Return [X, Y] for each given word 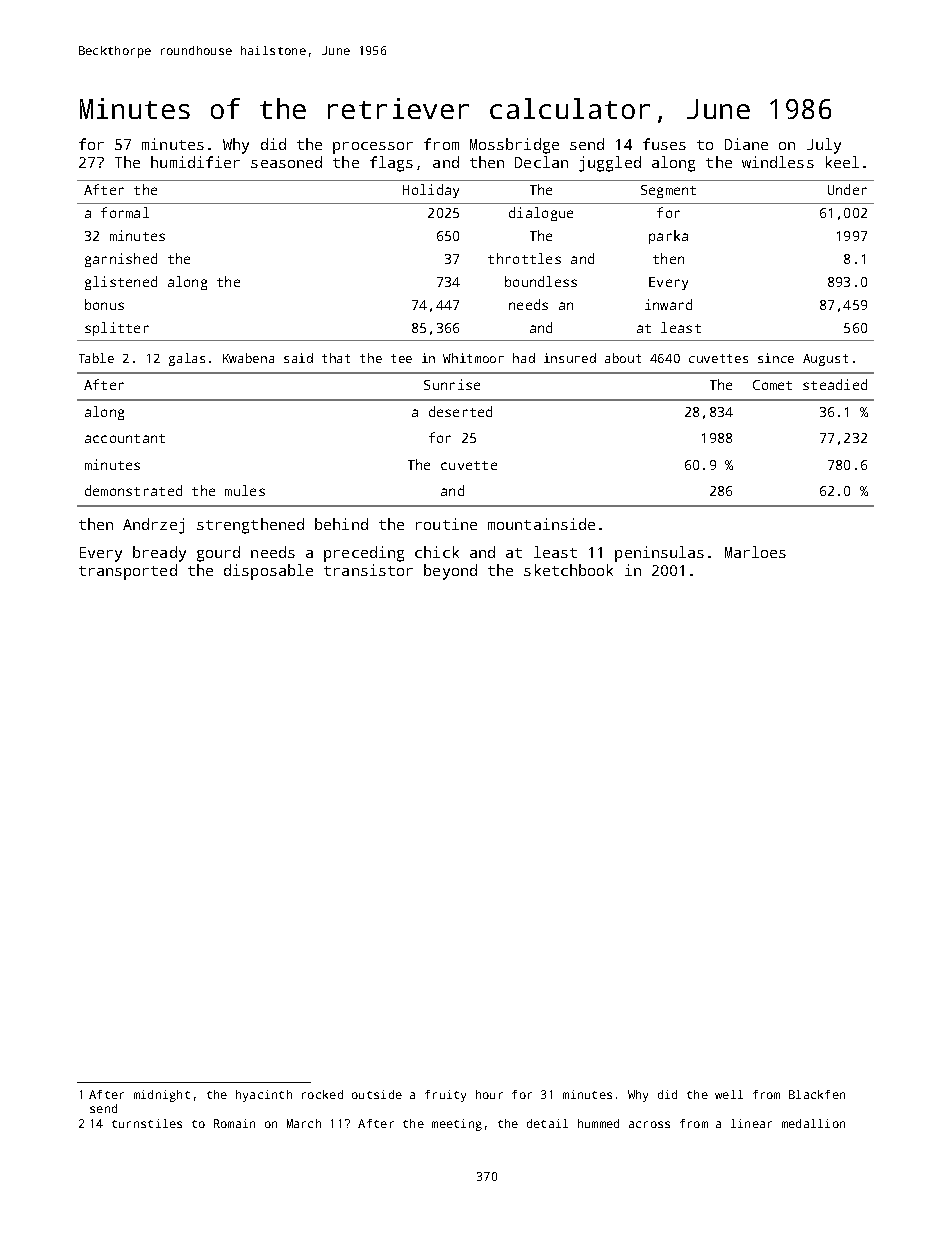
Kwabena [248, 358]
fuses [664, 144]
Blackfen [817, 1094]
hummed [598, 1123]
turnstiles [147, 1123]
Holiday [431, 191]
